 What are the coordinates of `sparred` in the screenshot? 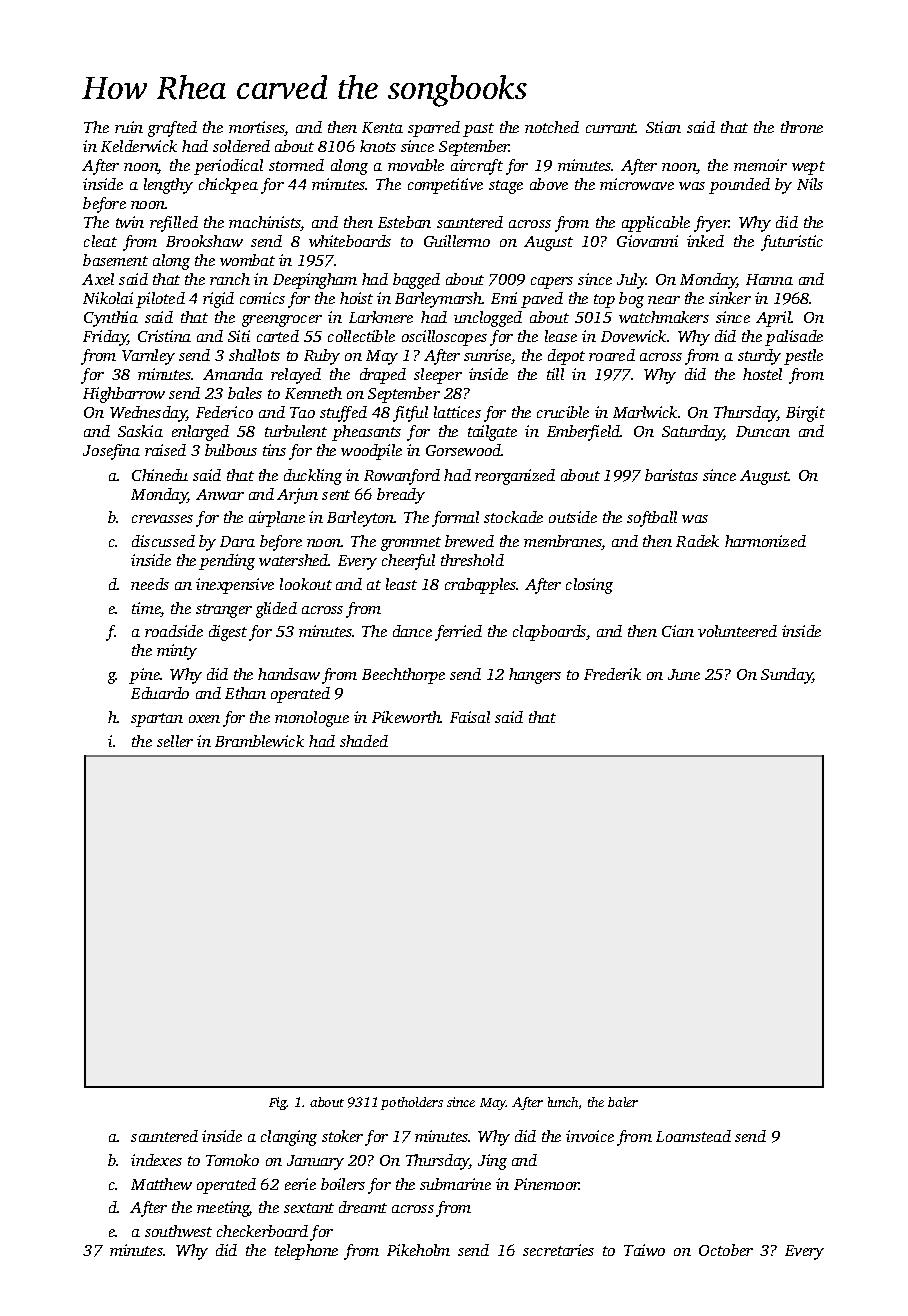 It's located at (434, 129).
